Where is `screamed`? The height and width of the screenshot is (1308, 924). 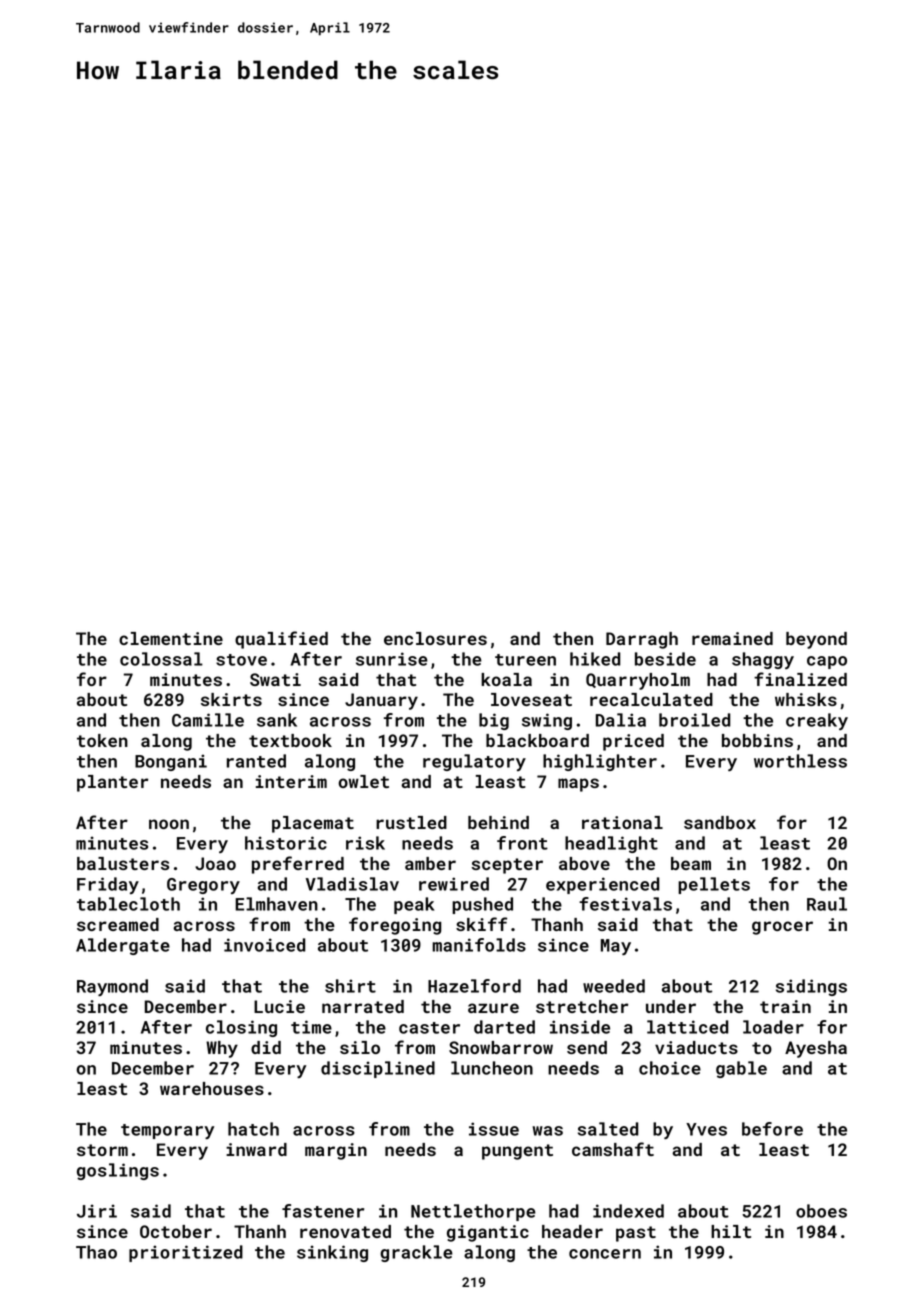
screamed is located at coordinates (118, 924).
